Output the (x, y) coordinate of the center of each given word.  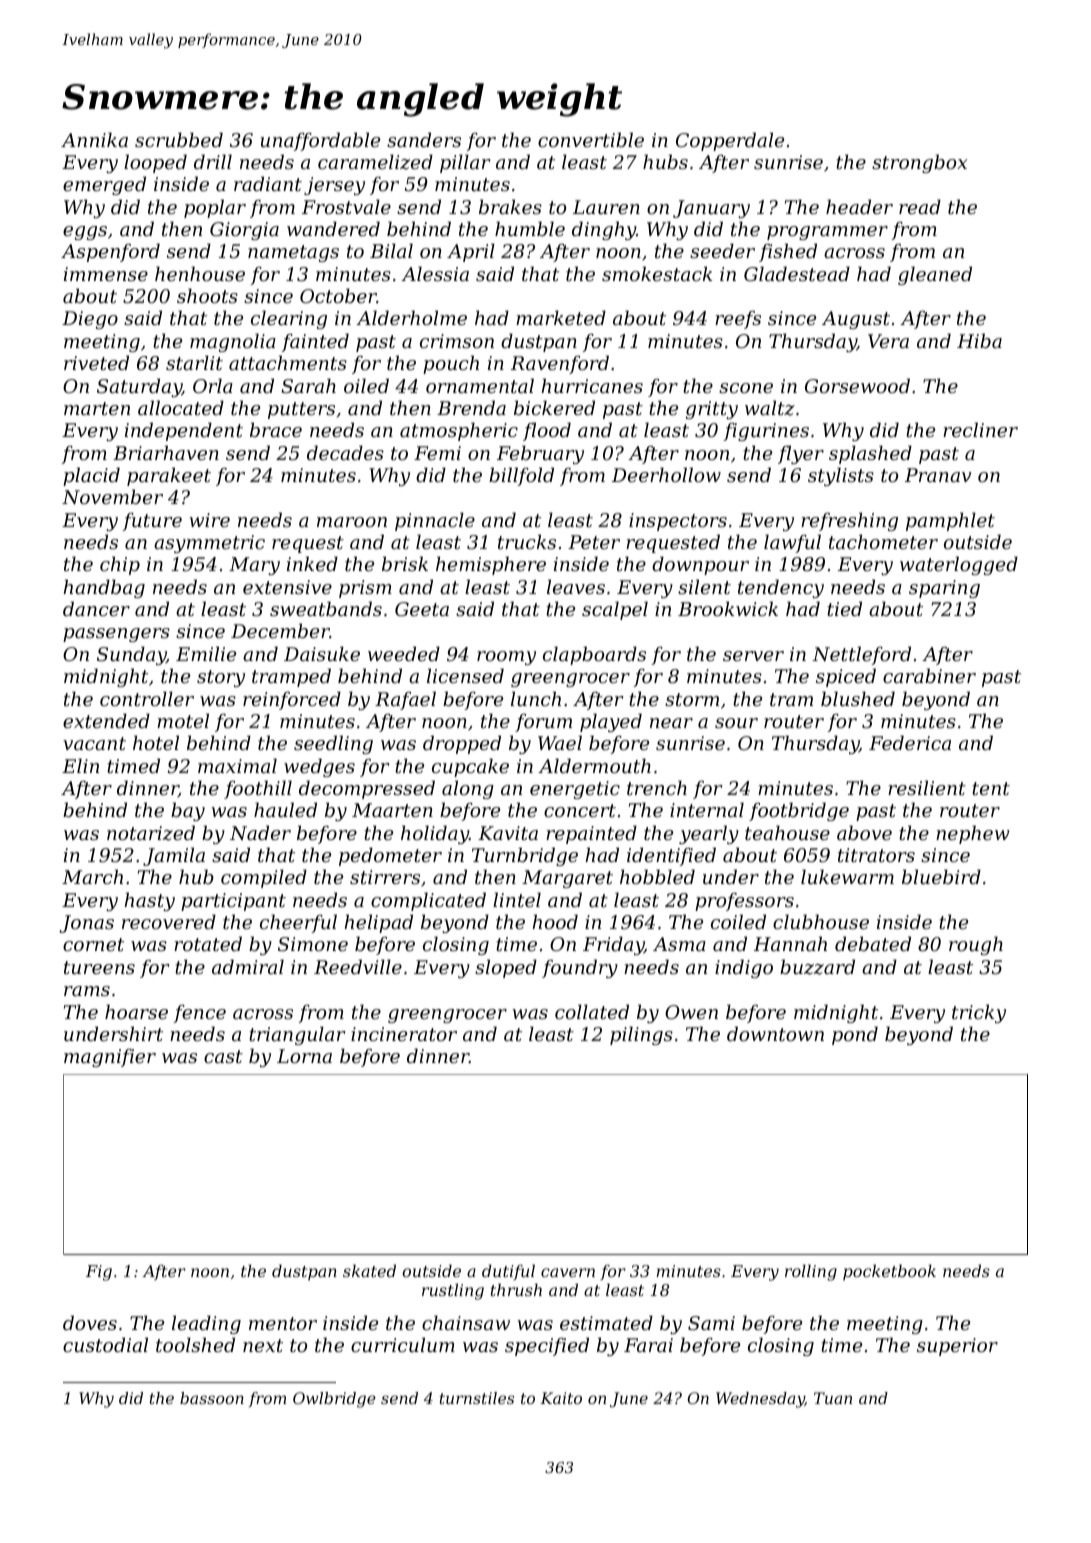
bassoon (212, 1398)
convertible (591, 139)
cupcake (470, 767)
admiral (248, 966)
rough (976, 945)
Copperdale (730, 141)
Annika (94, 139)
